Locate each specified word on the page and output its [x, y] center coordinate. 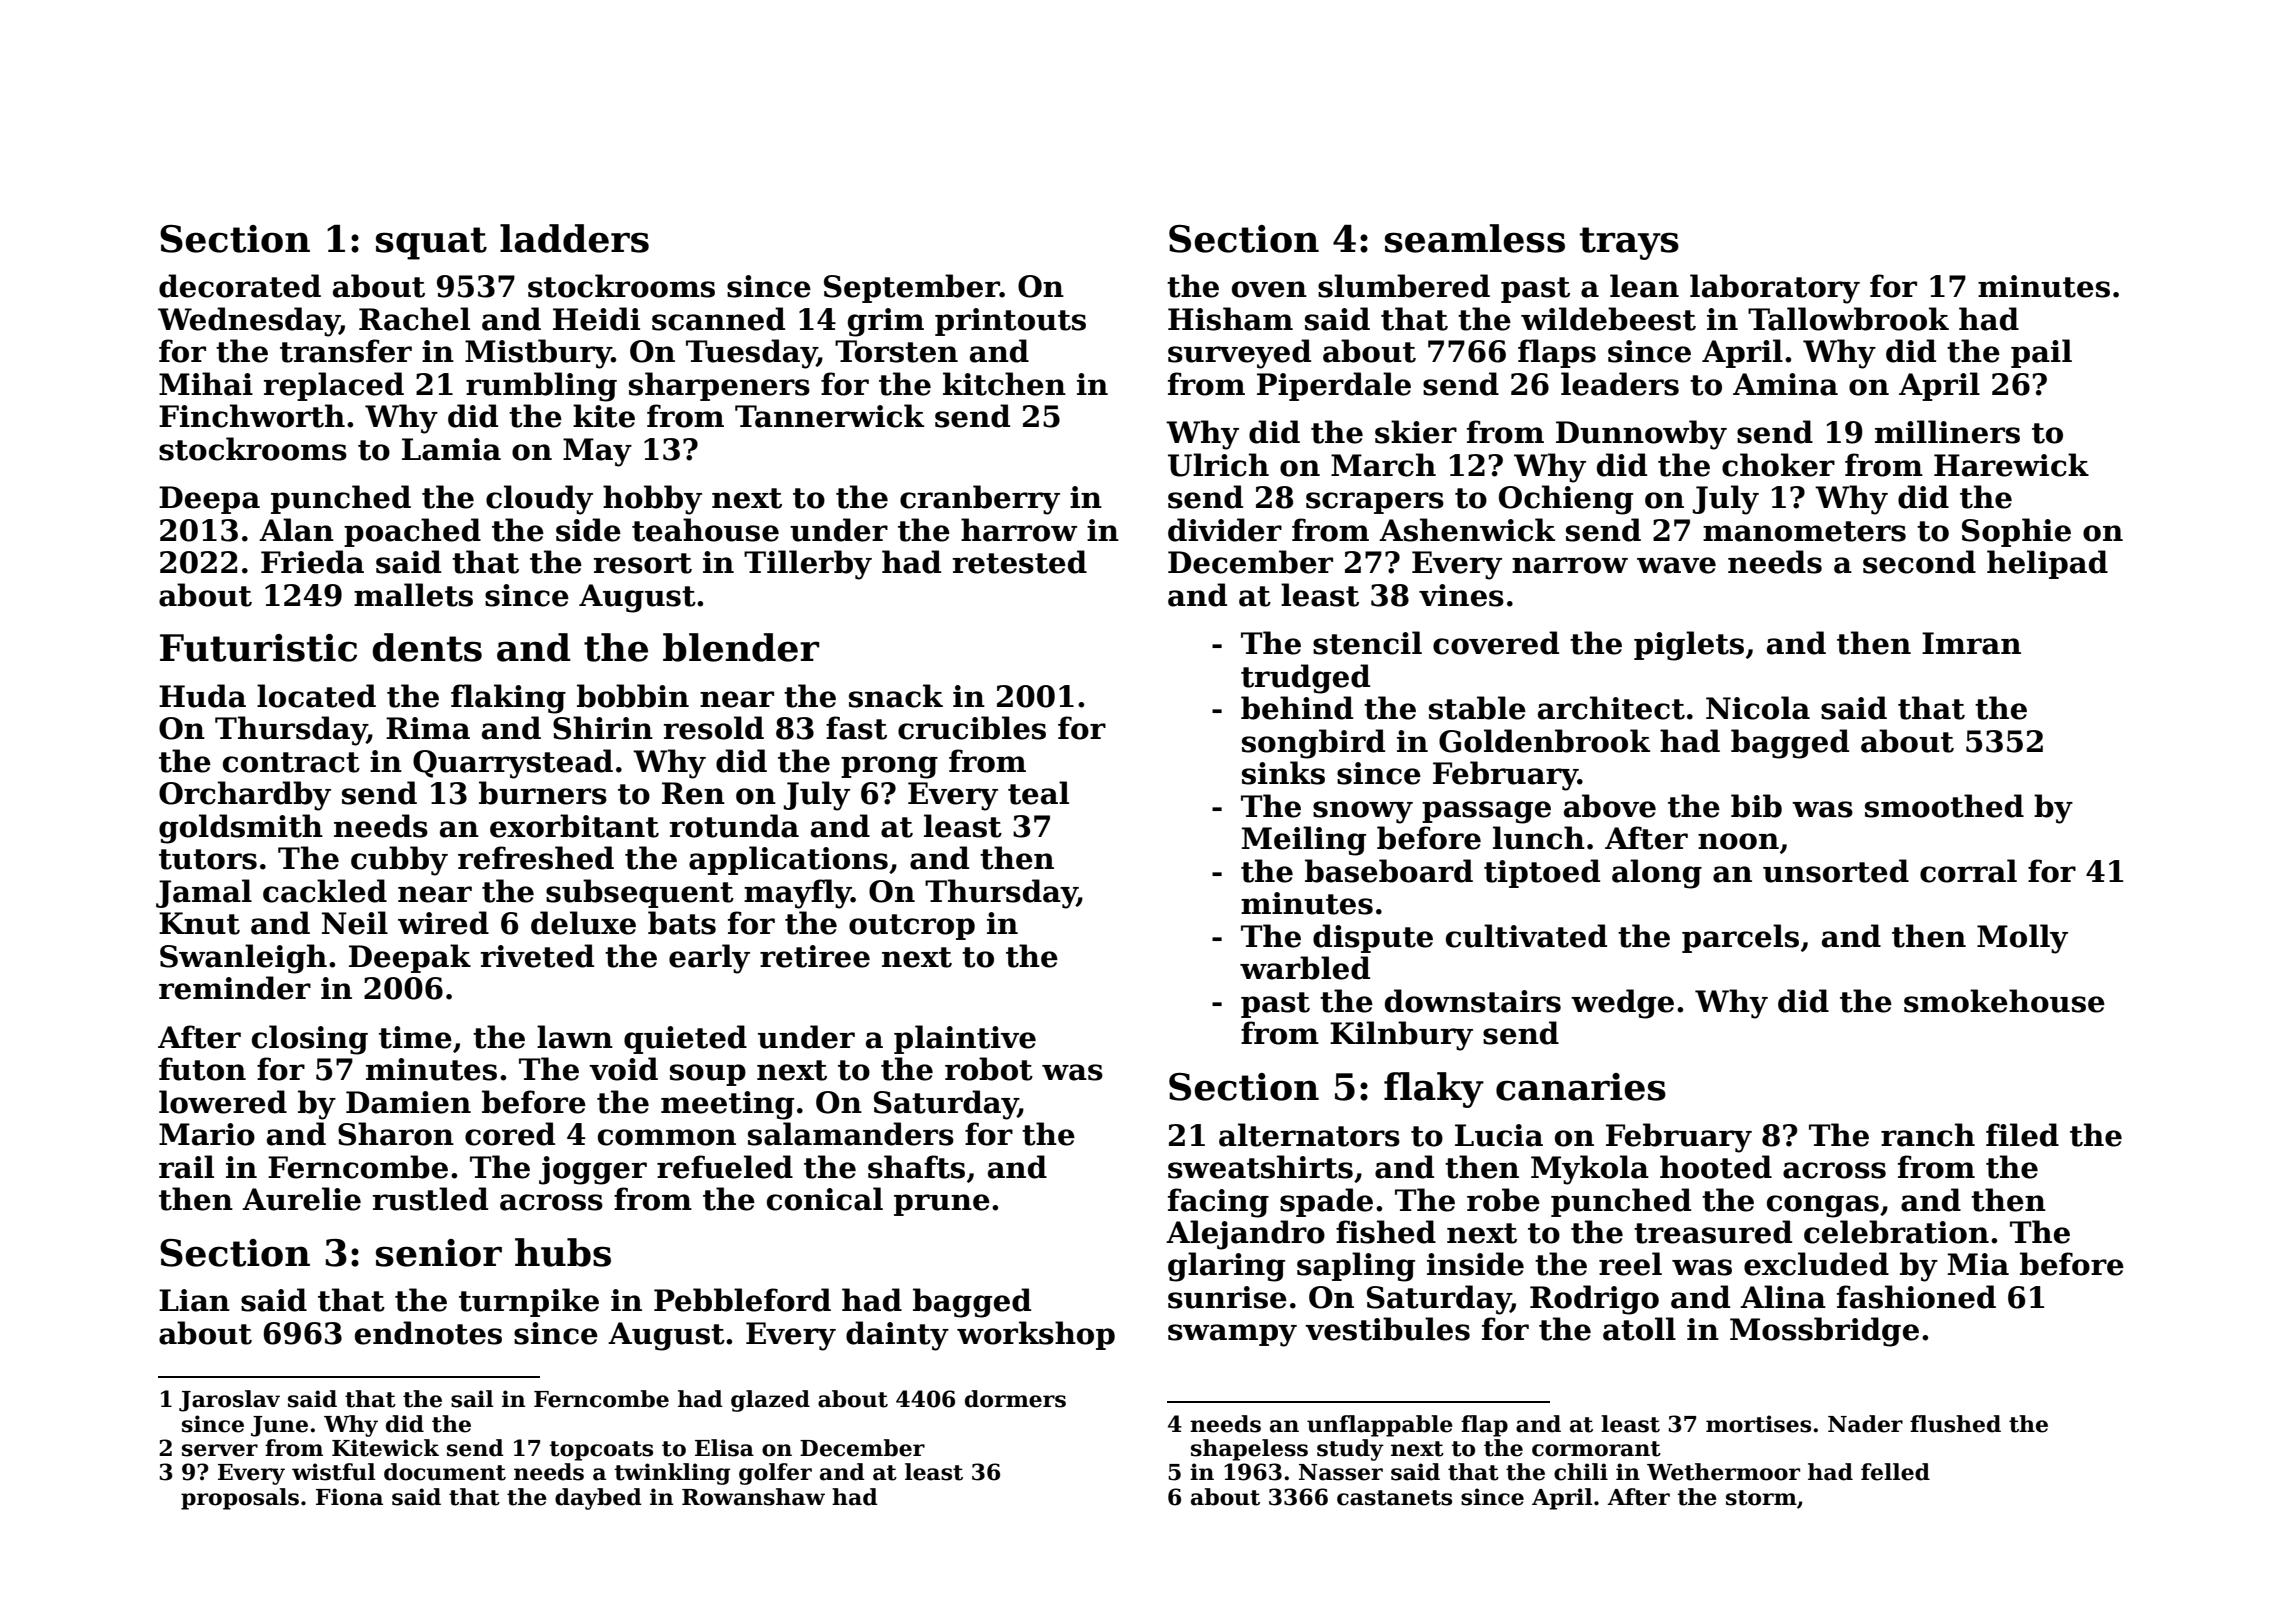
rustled [430, 1199]
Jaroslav [229, 1401]
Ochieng [1566, 500]
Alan [296, 530]
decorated [240, 286]
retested [1019, 562]
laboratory [1775, 289]
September [912, 288]
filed [2022, 1135]
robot [989, 1069]
